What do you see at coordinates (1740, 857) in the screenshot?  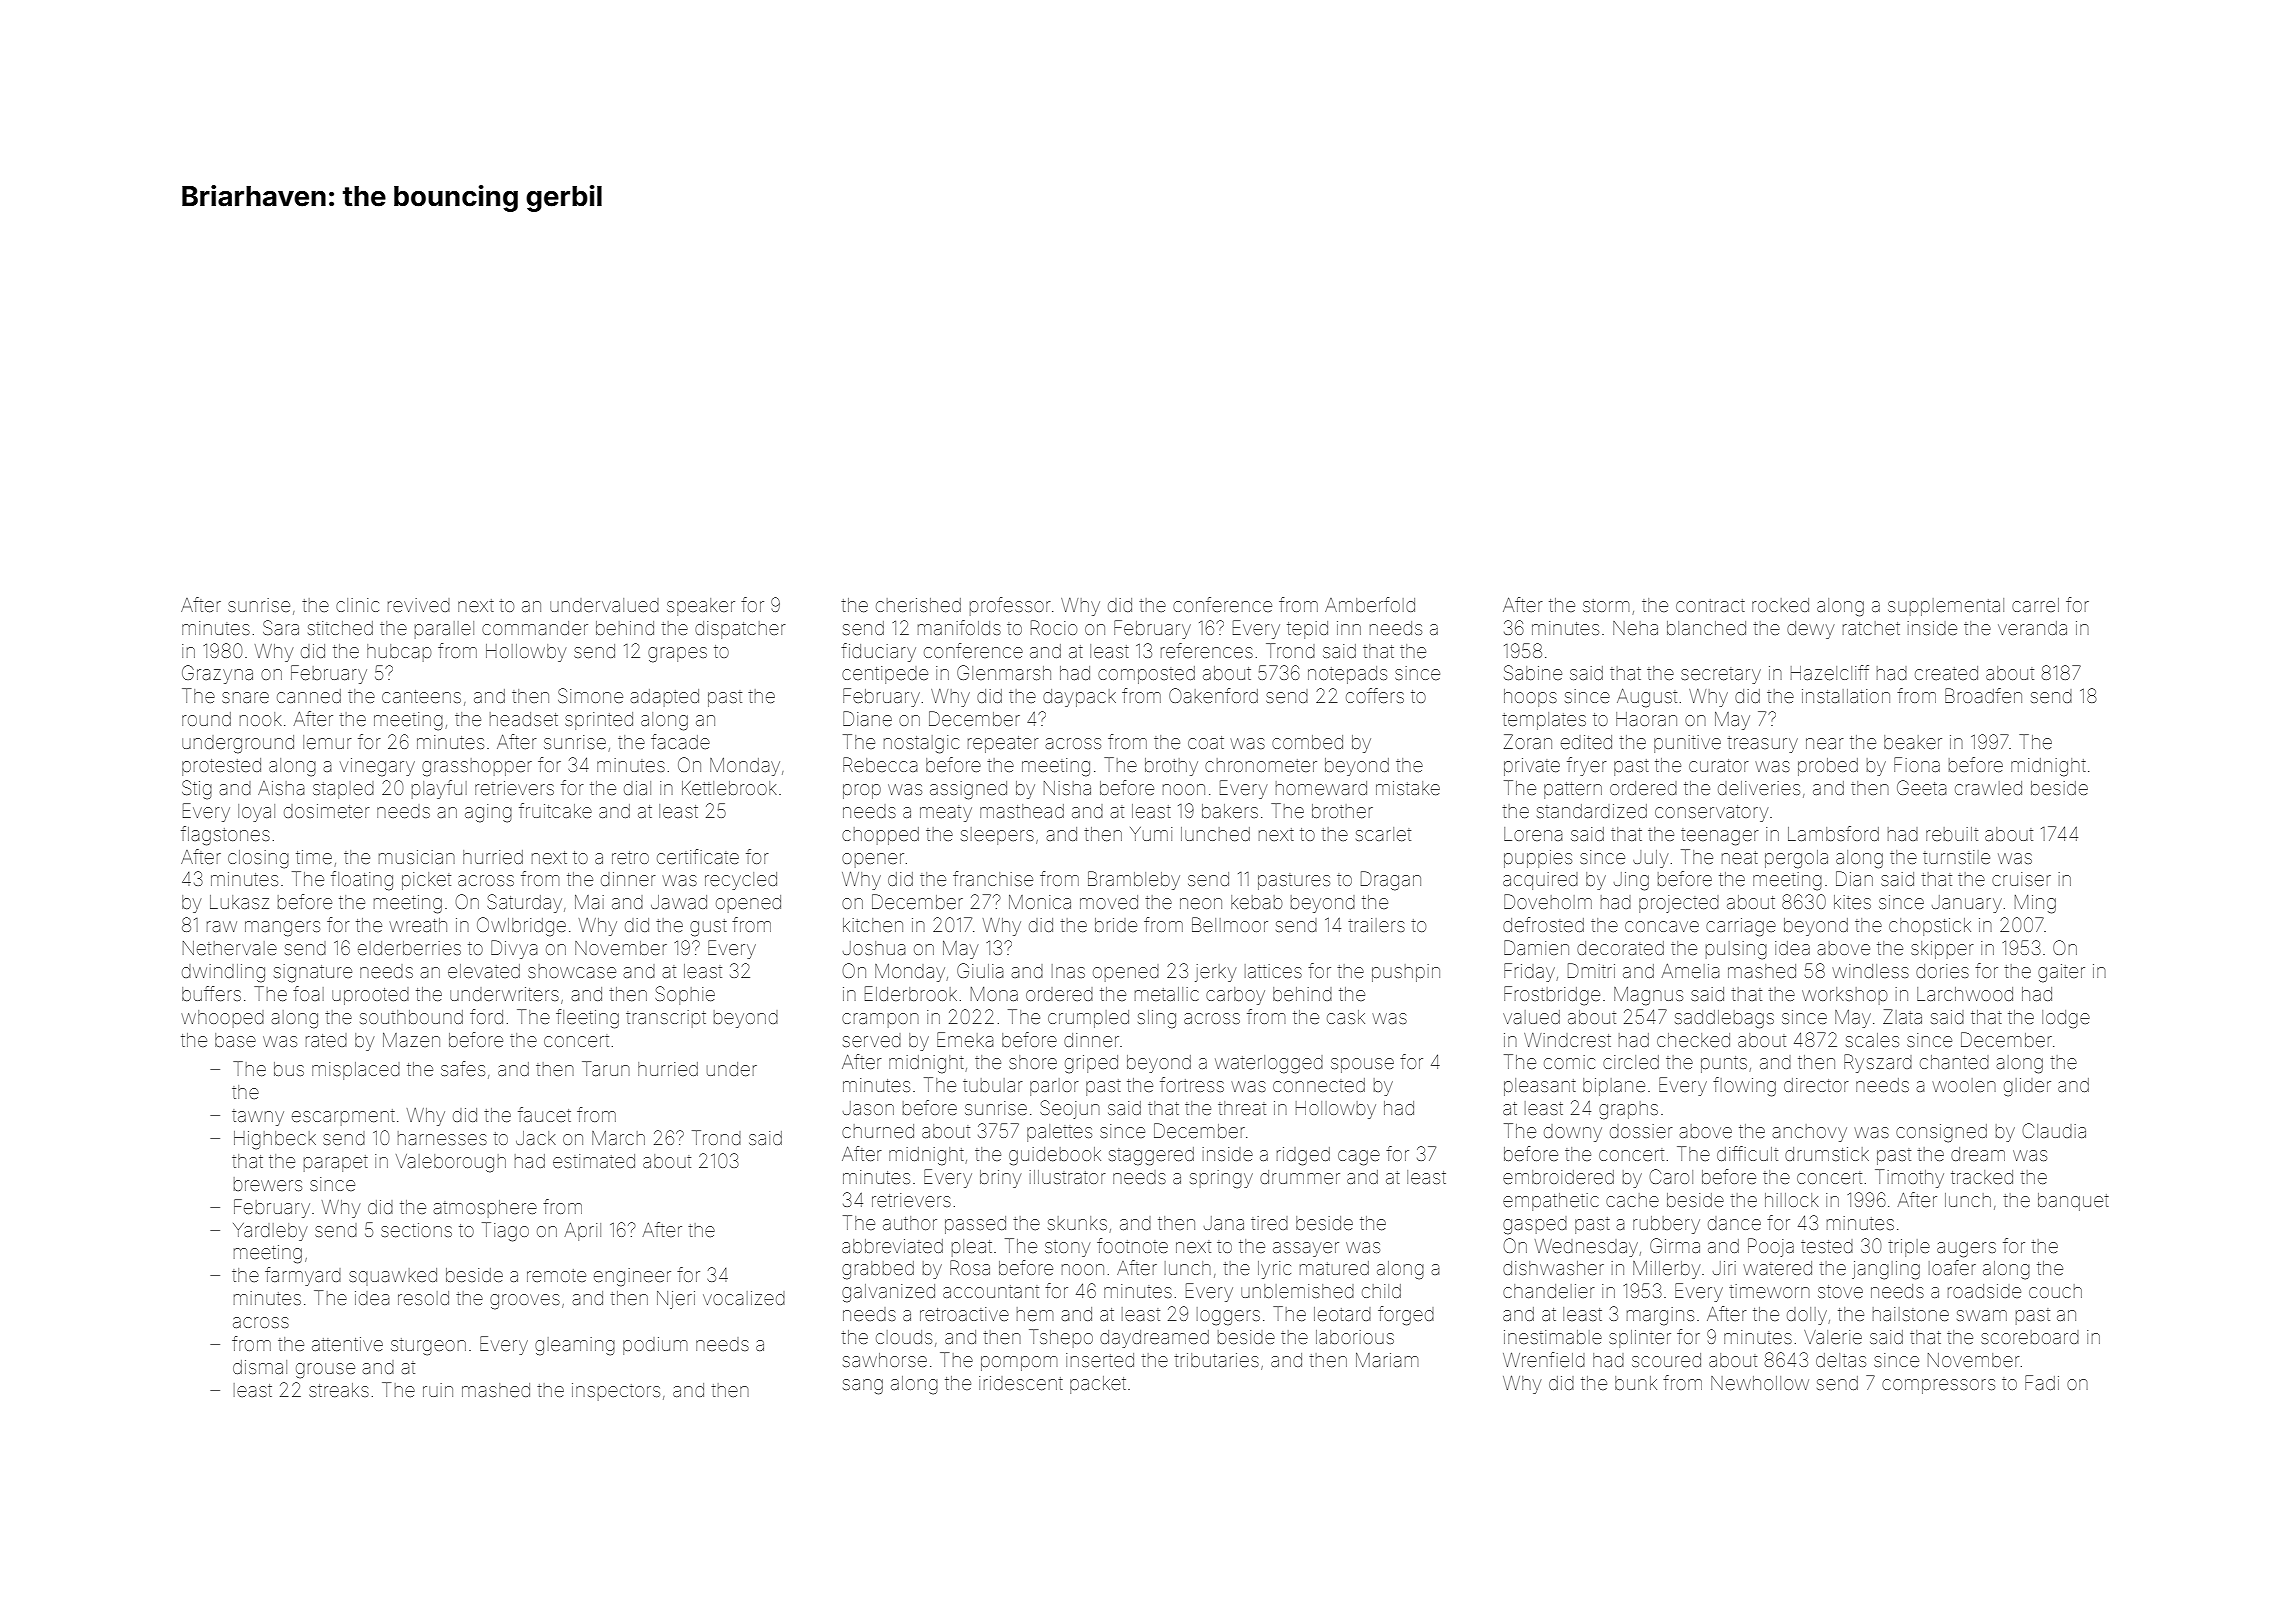 I see `neat` at bounding box center [1740, 857].
